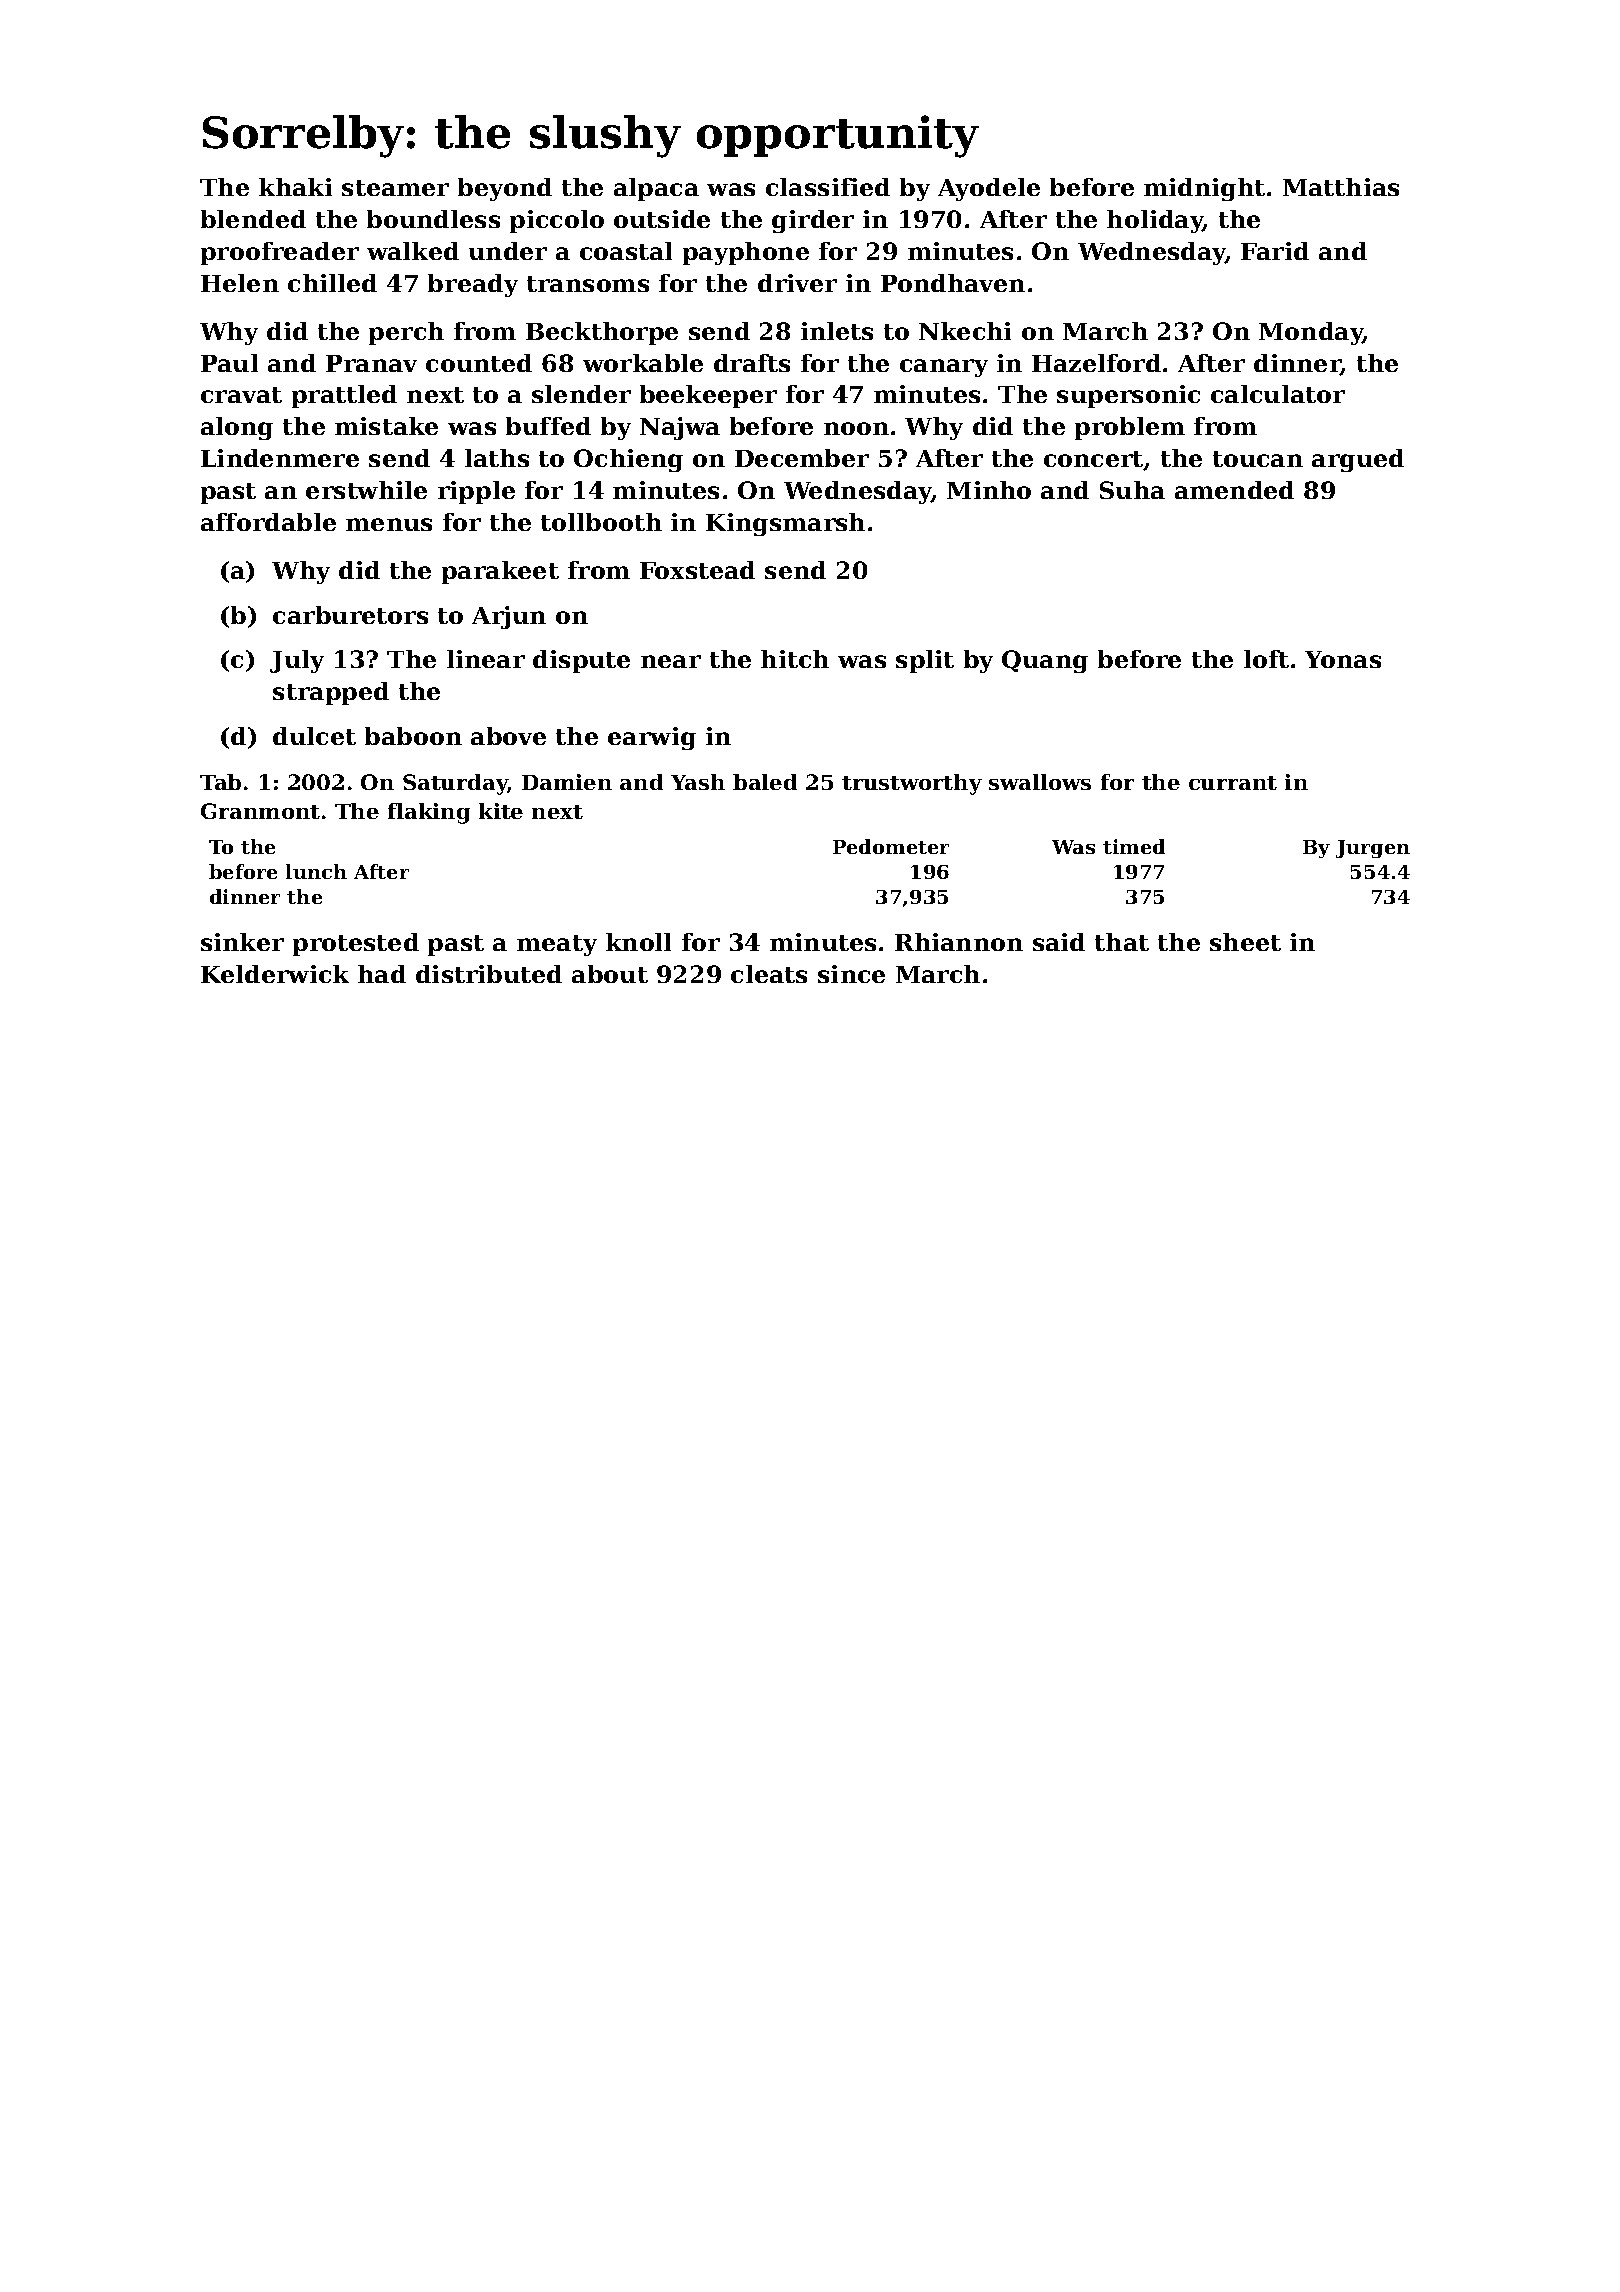 The width and height of the image is (1620, 2292). Describe the element at coordinates (802, 458) in the image. I see `December` at that location.
